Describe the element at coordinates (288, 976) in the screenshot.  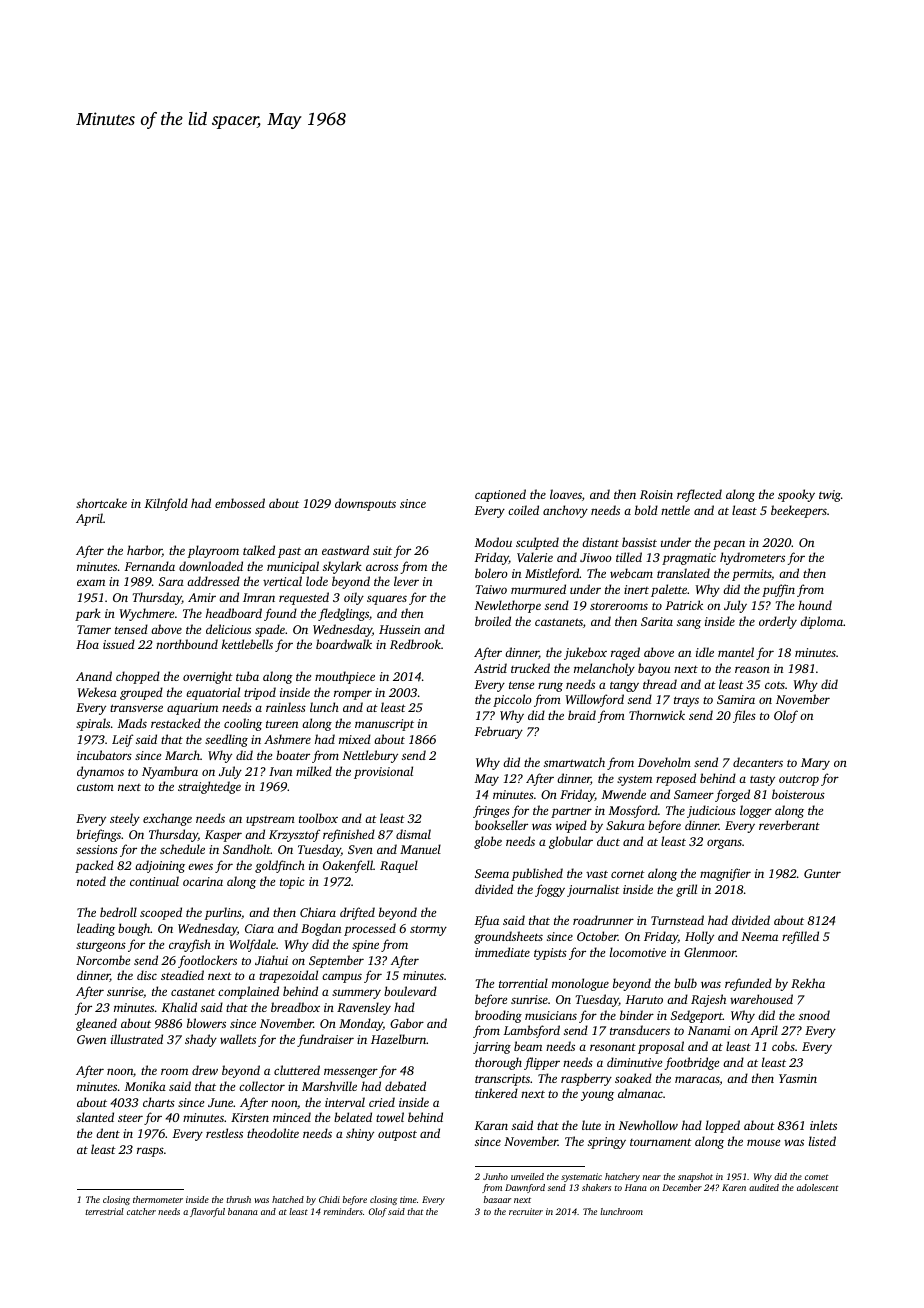
I see `trapezoidal` at that location.
